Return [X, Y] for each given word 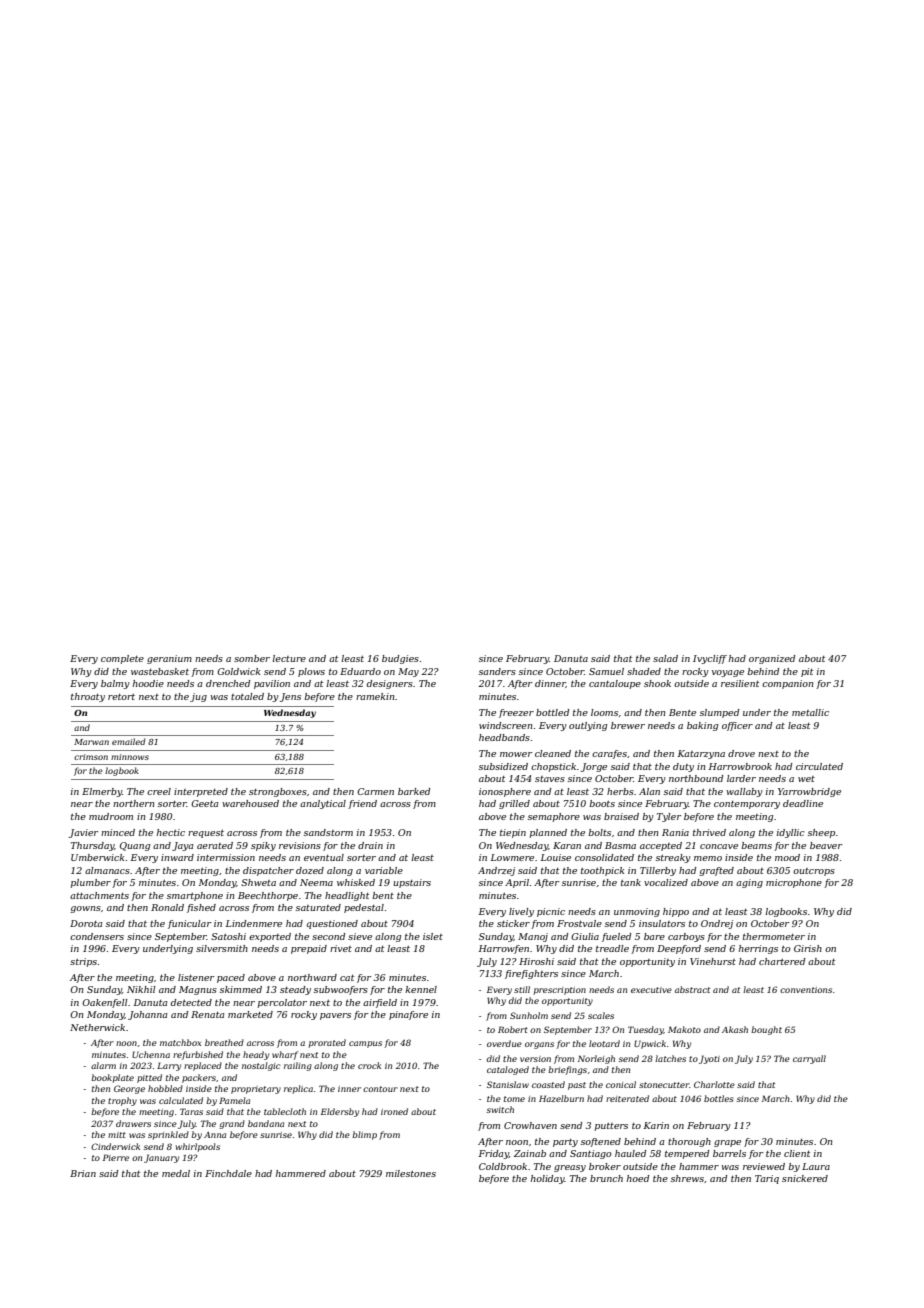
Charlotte [714, 1084]
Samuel [606, 671]
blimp [364, 1135]
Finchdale [228, 1173]
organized [772, 659]
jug [198, 697]
